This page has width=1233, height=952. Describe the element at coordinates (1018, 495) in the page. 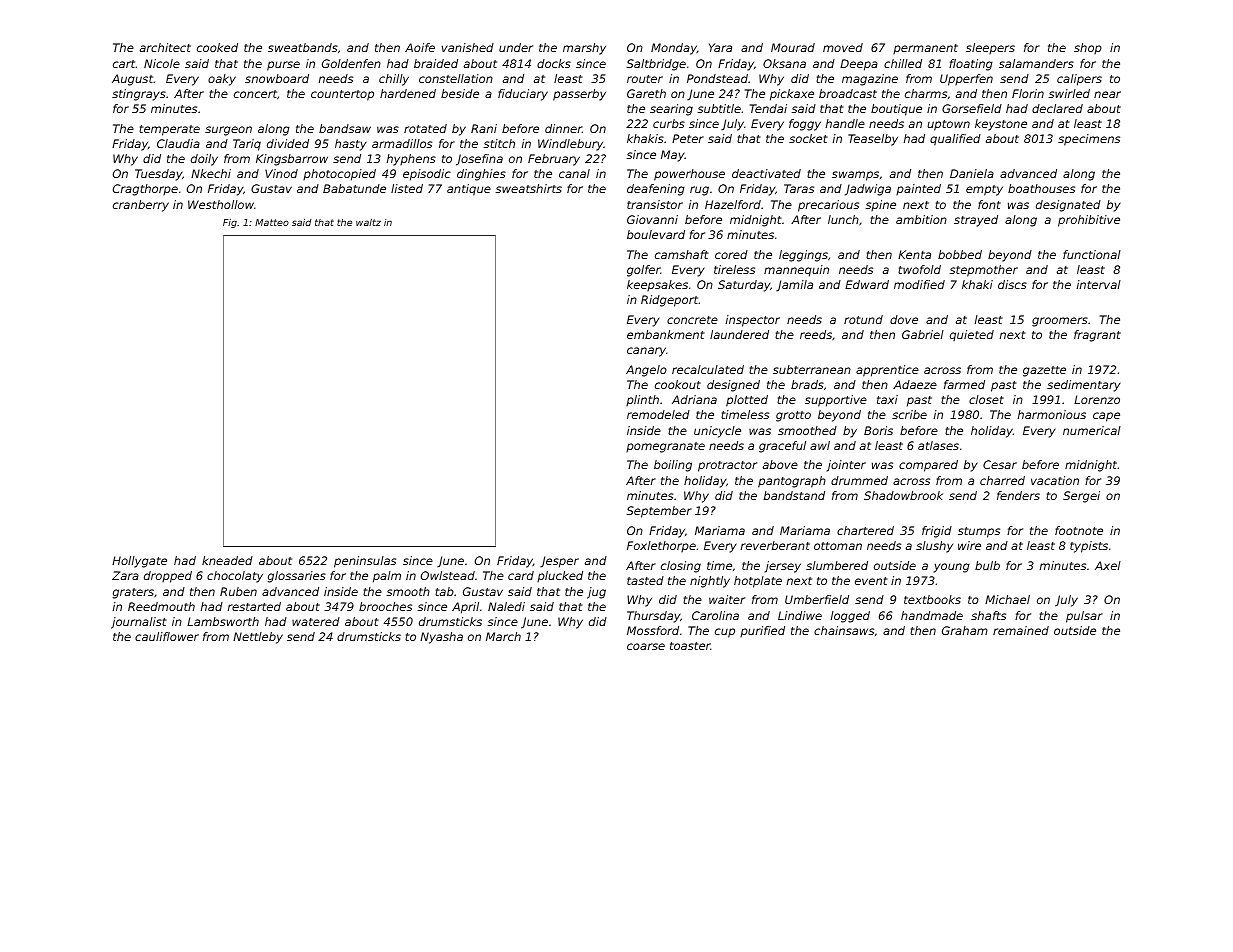

I see `fenders` at that location.
